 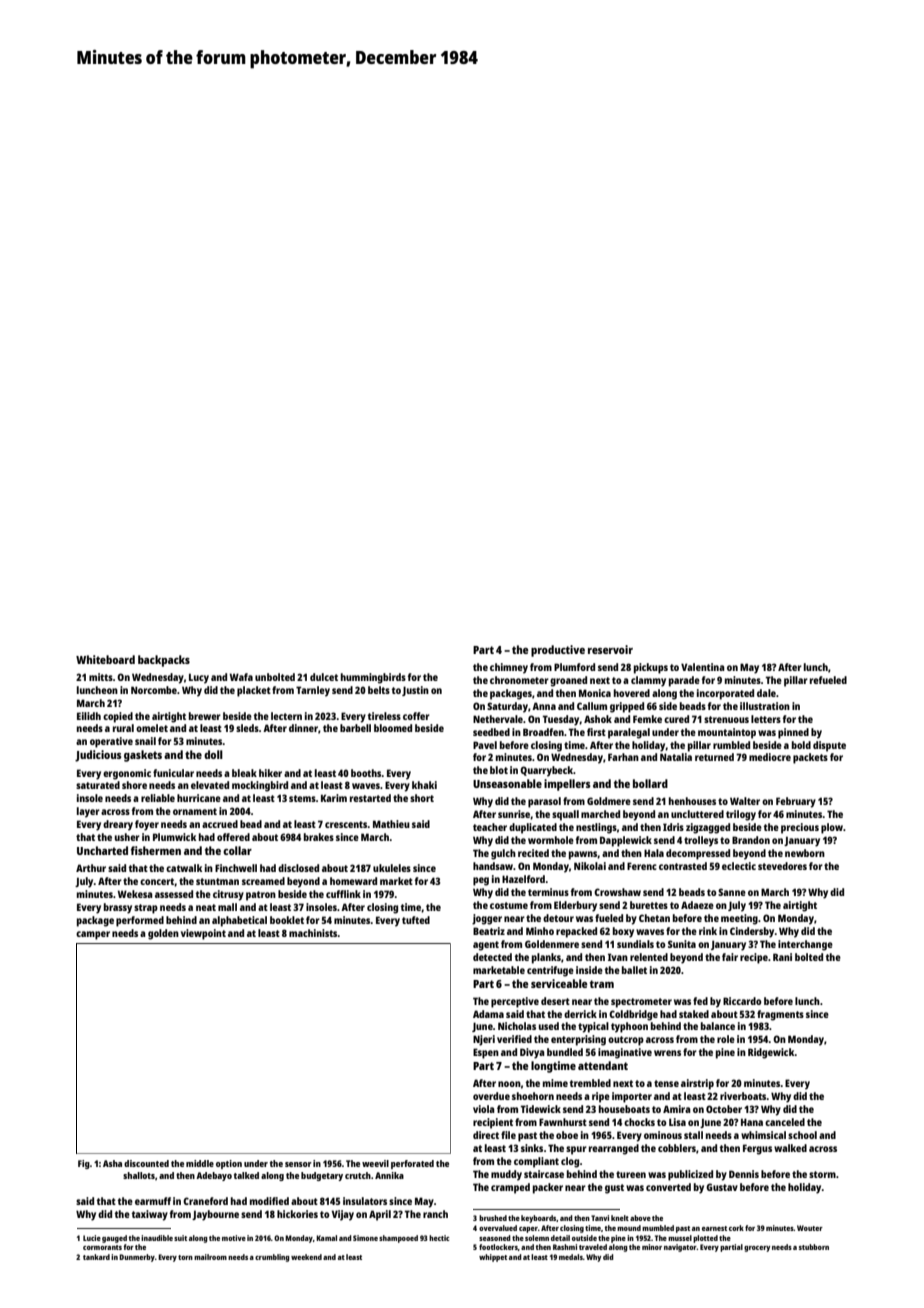 What do you see at coordinates (493, 1258) in the image?
I see `whippet` at bounding box center [493, 1258].
